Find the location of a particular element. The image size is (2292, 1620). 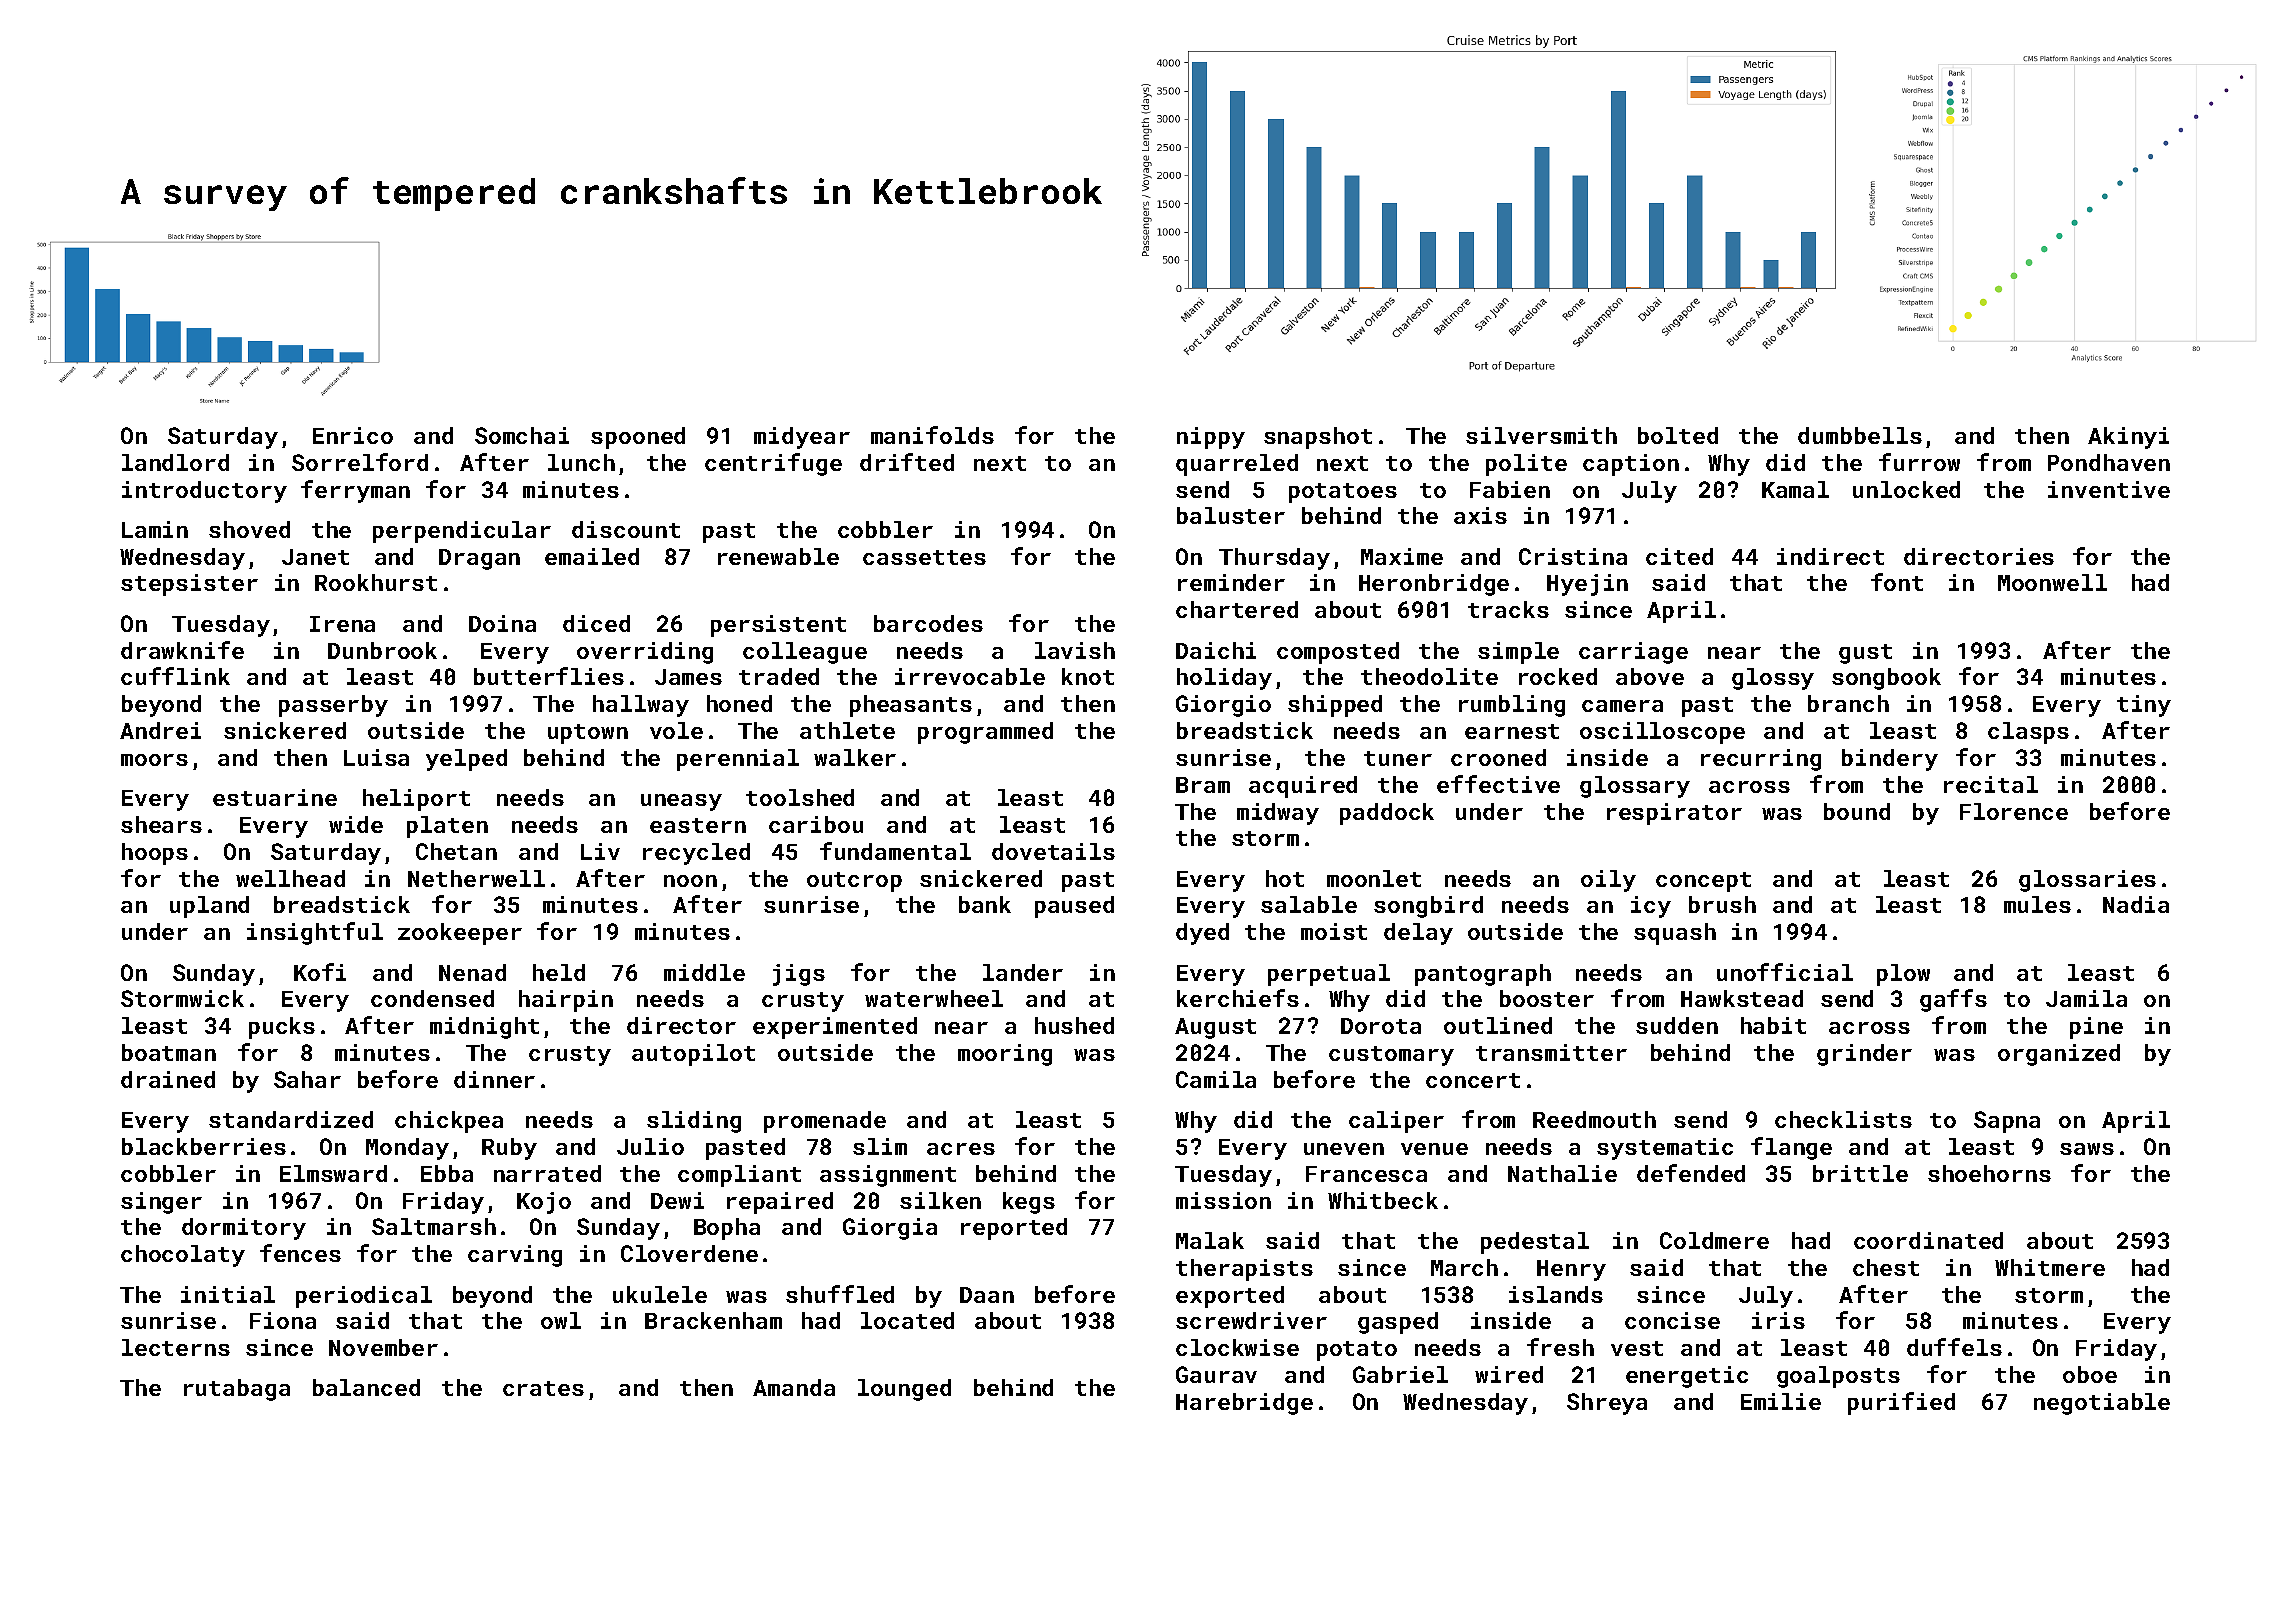

Camila is located at coordinates (1216, 1079).
